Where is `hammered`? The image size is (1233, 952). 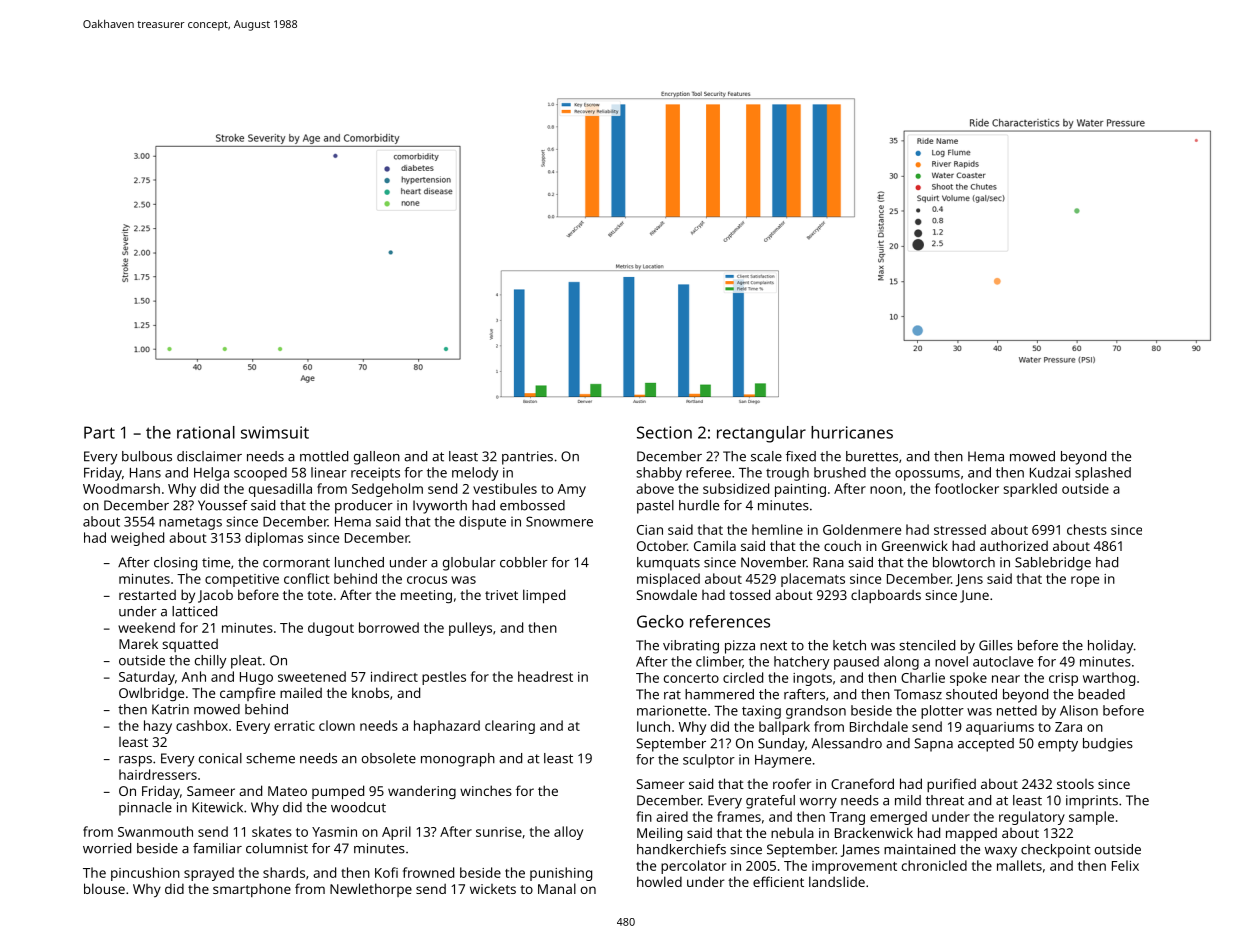
hammered is located at coordinates (719, 694).
